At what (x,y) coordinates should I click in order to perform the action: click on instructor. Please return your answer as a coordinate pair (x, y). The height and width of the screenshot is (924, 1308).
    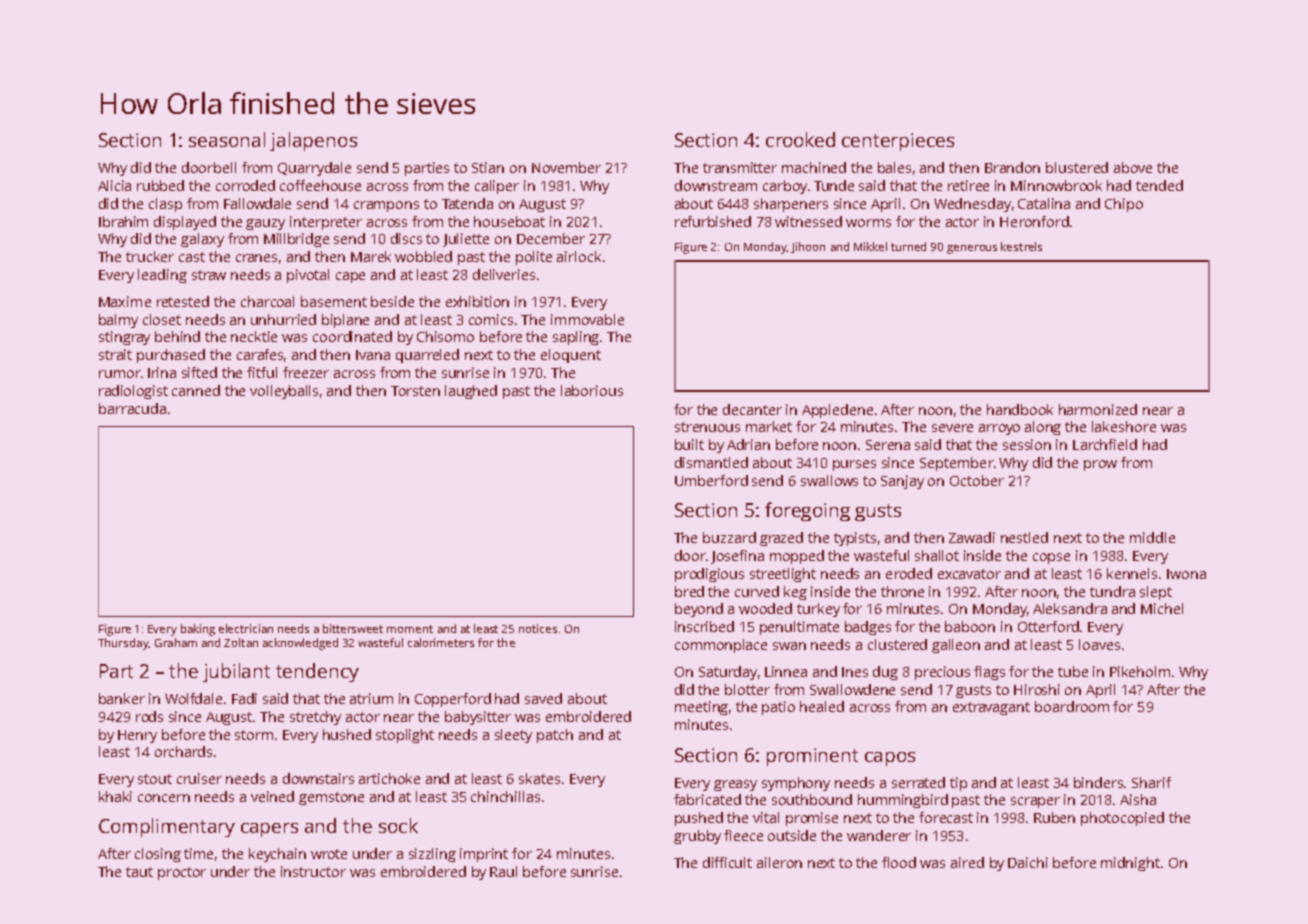
    Looking at the image, I should click on (313, 871).
